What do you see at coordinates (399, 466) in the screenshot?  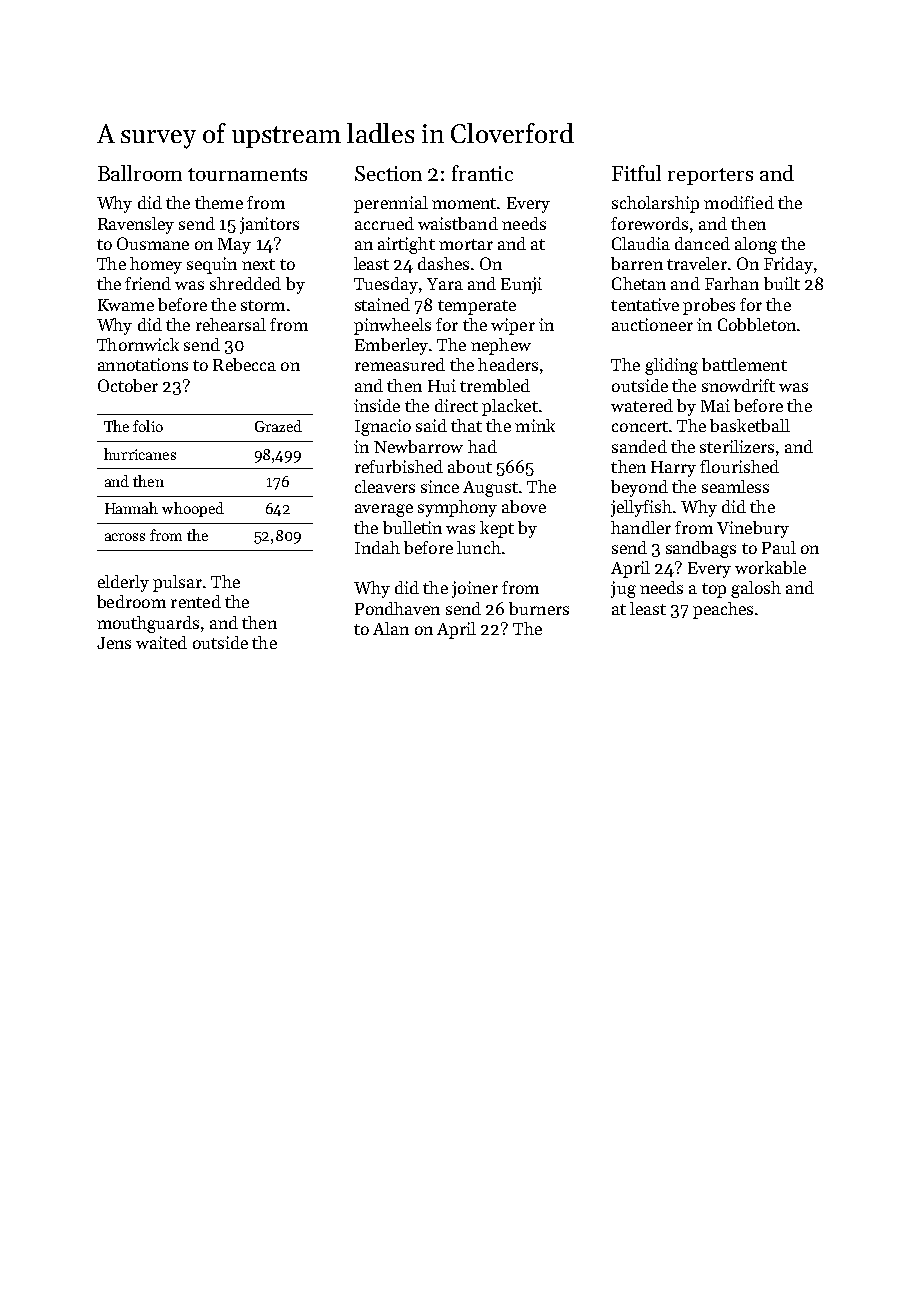 I see `refurbished` at bounding box center [399, 466].
